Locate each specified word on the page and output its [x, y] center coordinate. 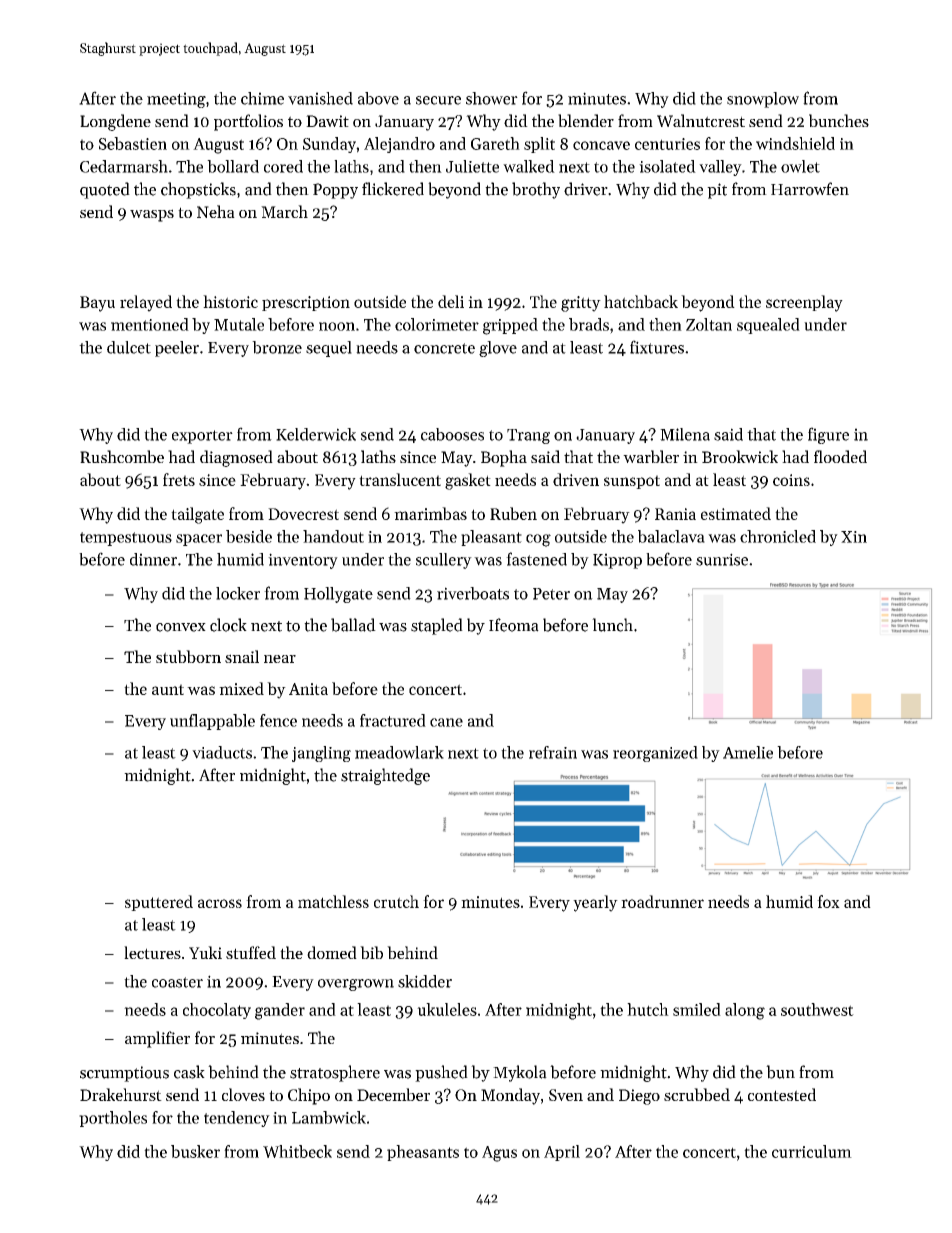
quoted [105, 190]
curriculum [812, 1151]
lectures [152, 952]
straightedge [385, 776]
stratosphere [335, 1073]
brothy [536, 190]
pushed [441, 1073]
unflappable [212, 722]
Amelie [748, 752]
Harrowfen [810, 189]
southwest [817, 1009]
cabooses [452, 434]
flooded [840, 456]
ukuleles [447, 1009]
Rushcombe [122, 456]
